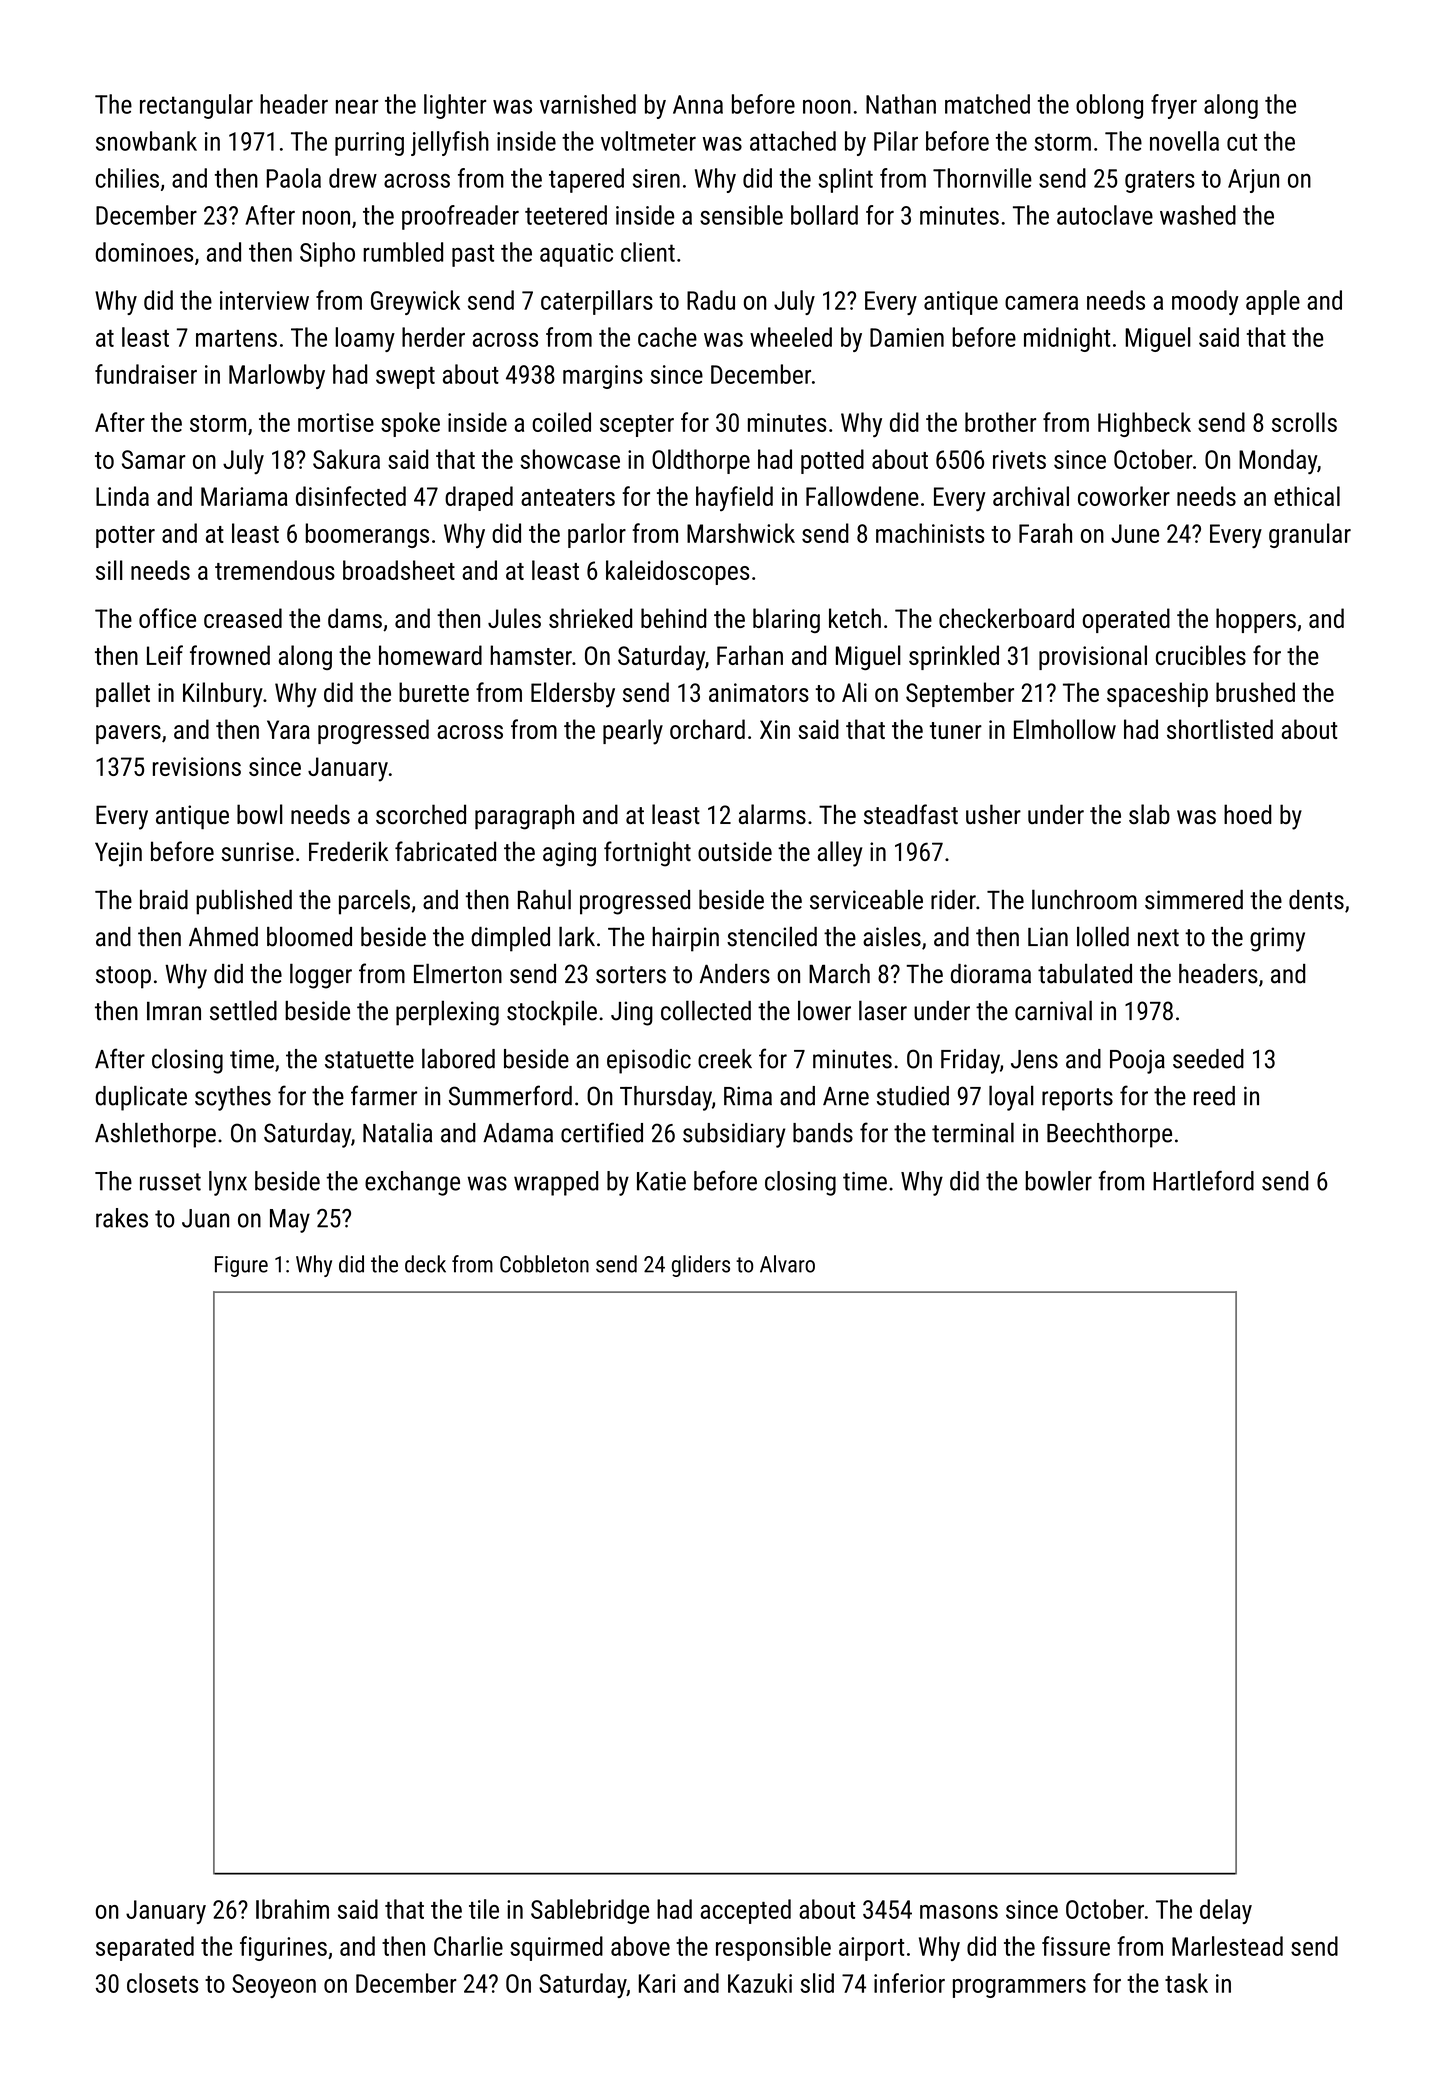 The height and width of the screenshot is (2100, 1450). What do you see at coordinates (118, 854) in the screenshot?
I see `Yejin` at bounding box center [118, 854].
